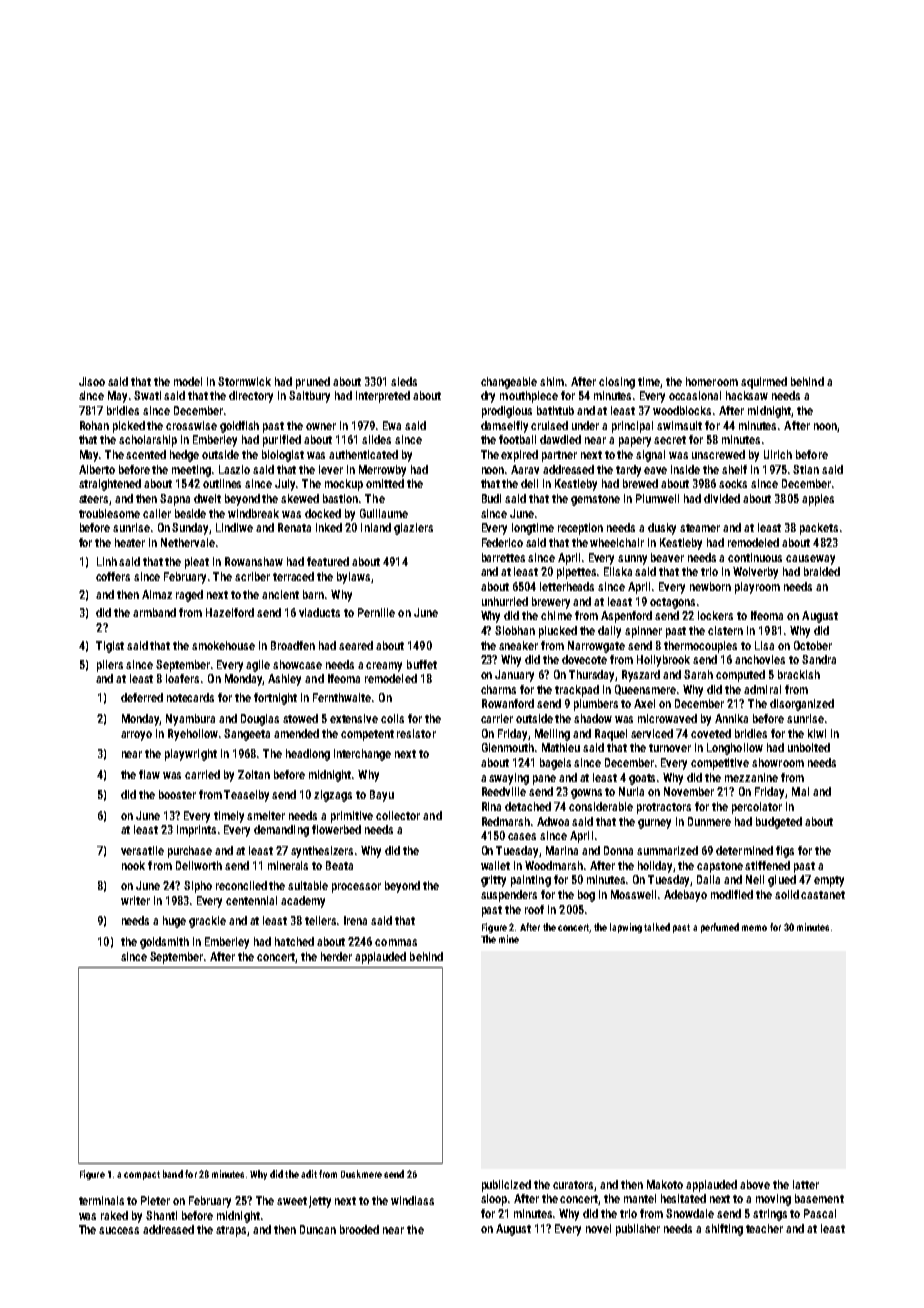  What do you see at coordinates (757, 588) in the page?
I see `playroom` at bounding box center [757, 588].
